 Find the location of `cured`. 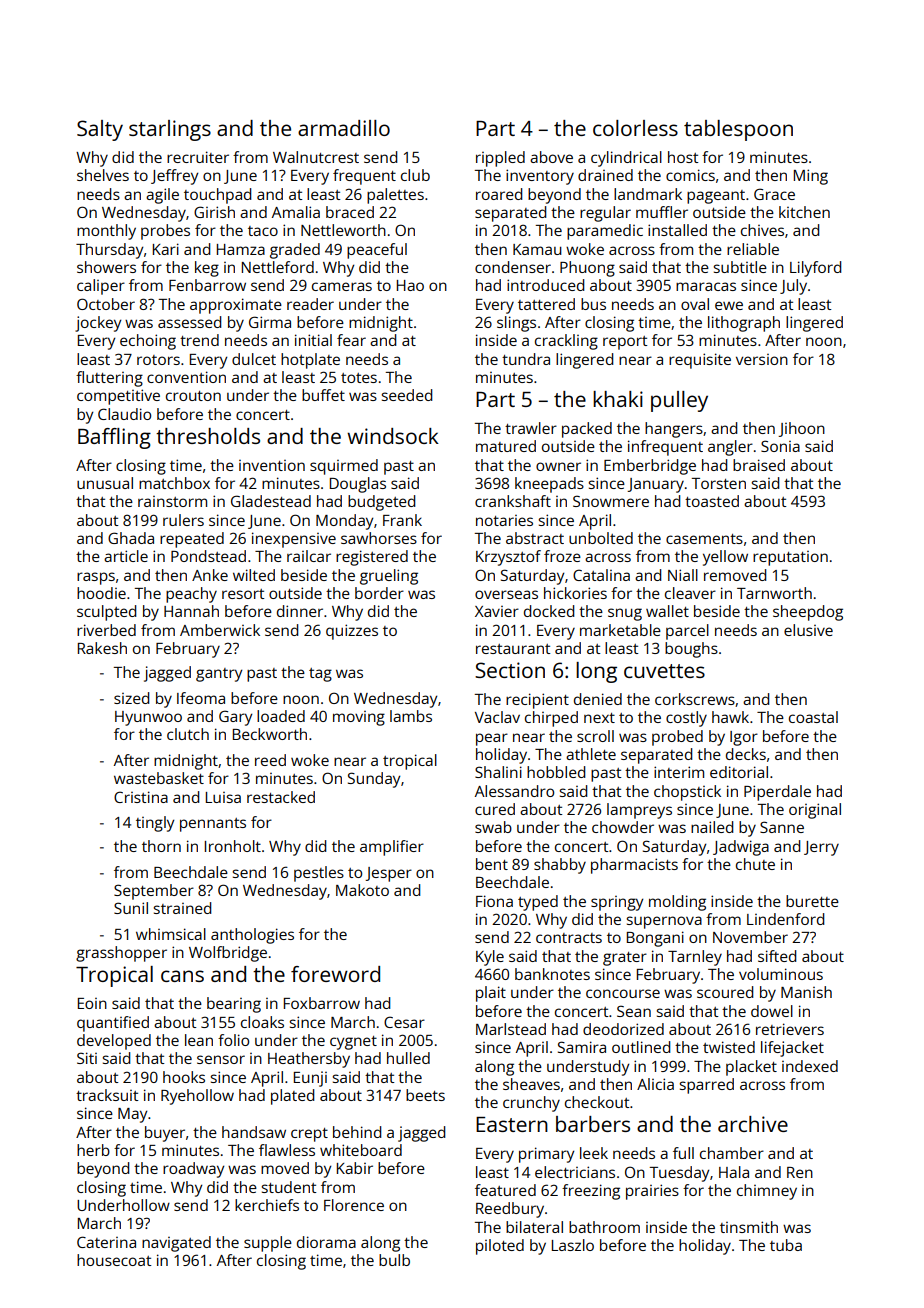

cured is located at coordinates (495, 809).
